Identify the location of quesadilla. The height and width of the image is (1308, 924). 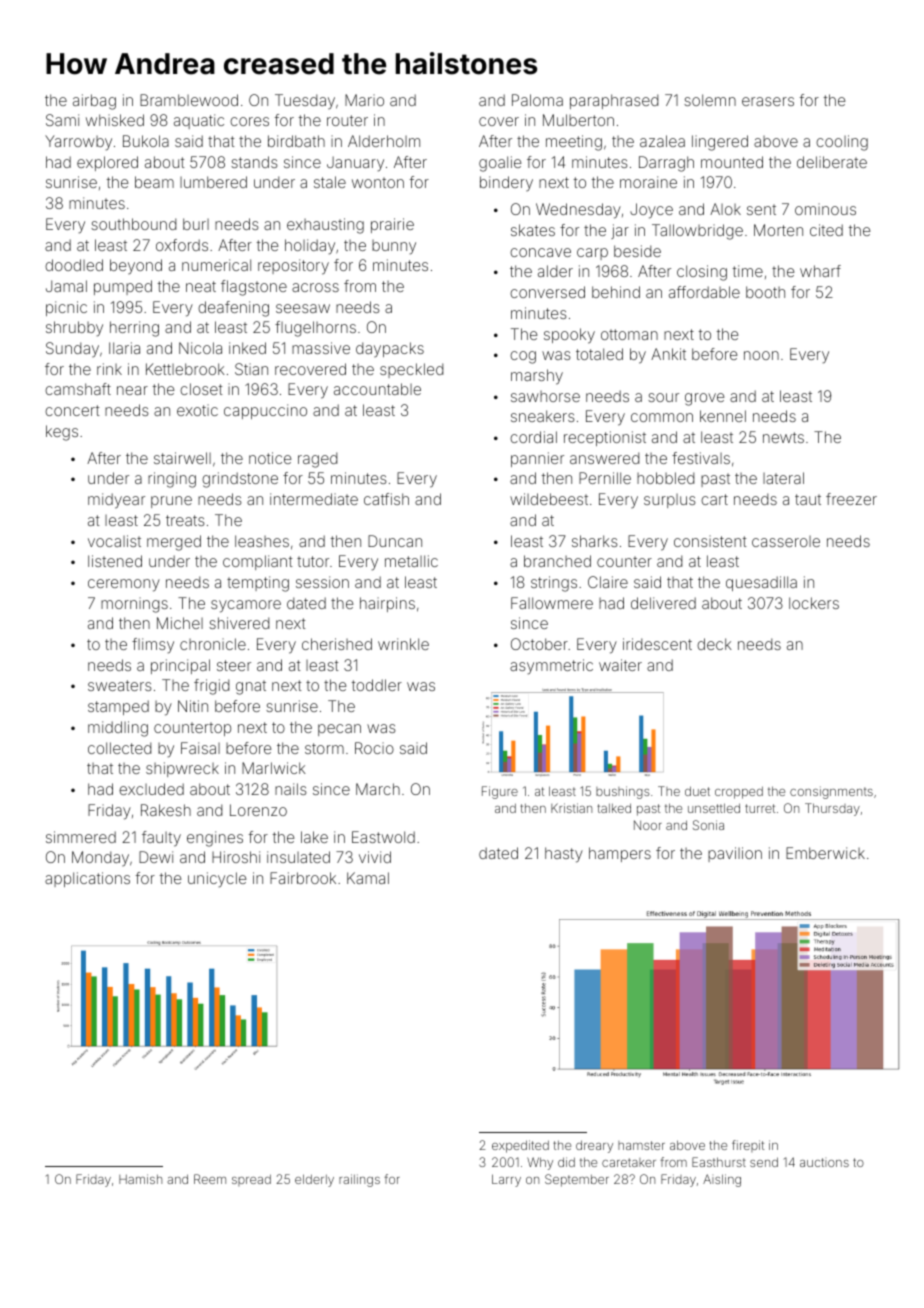
(761, 583).
